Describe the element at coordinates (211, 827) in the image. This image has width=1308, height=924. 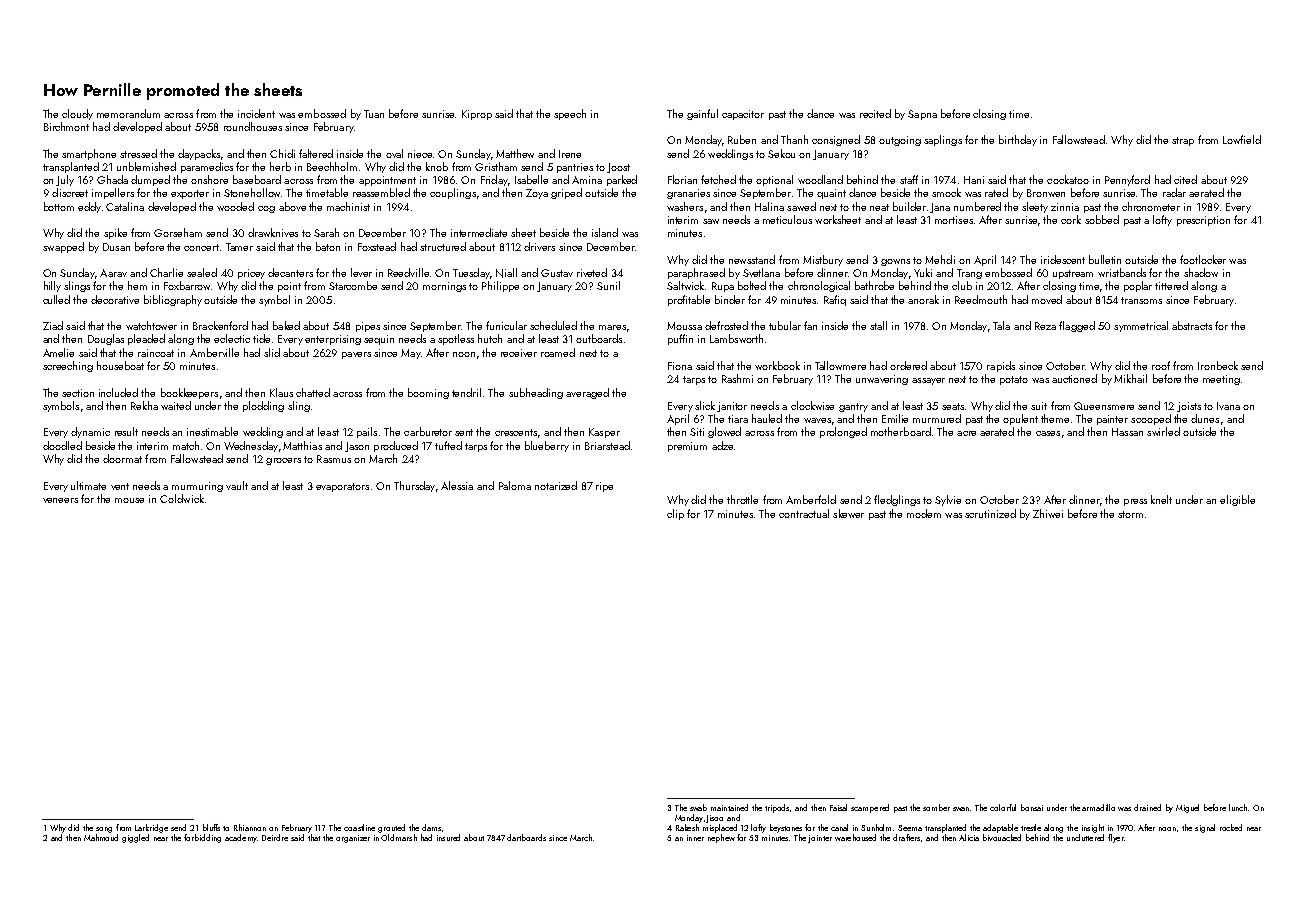
I see `bluffs` at that location.
